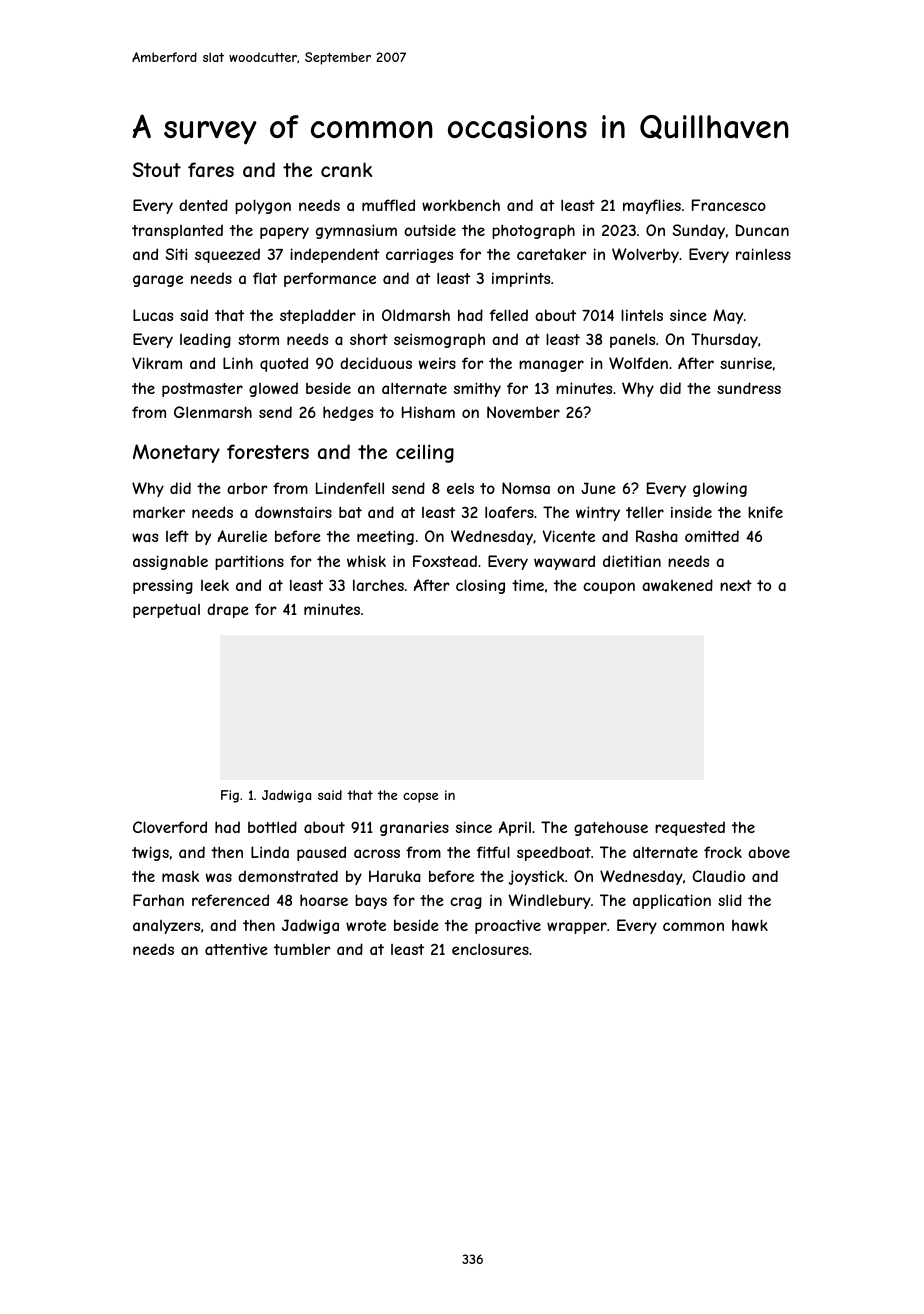  Describe the element at coordinates (690, 828) in the screenshot. I see `requested` at that location.
